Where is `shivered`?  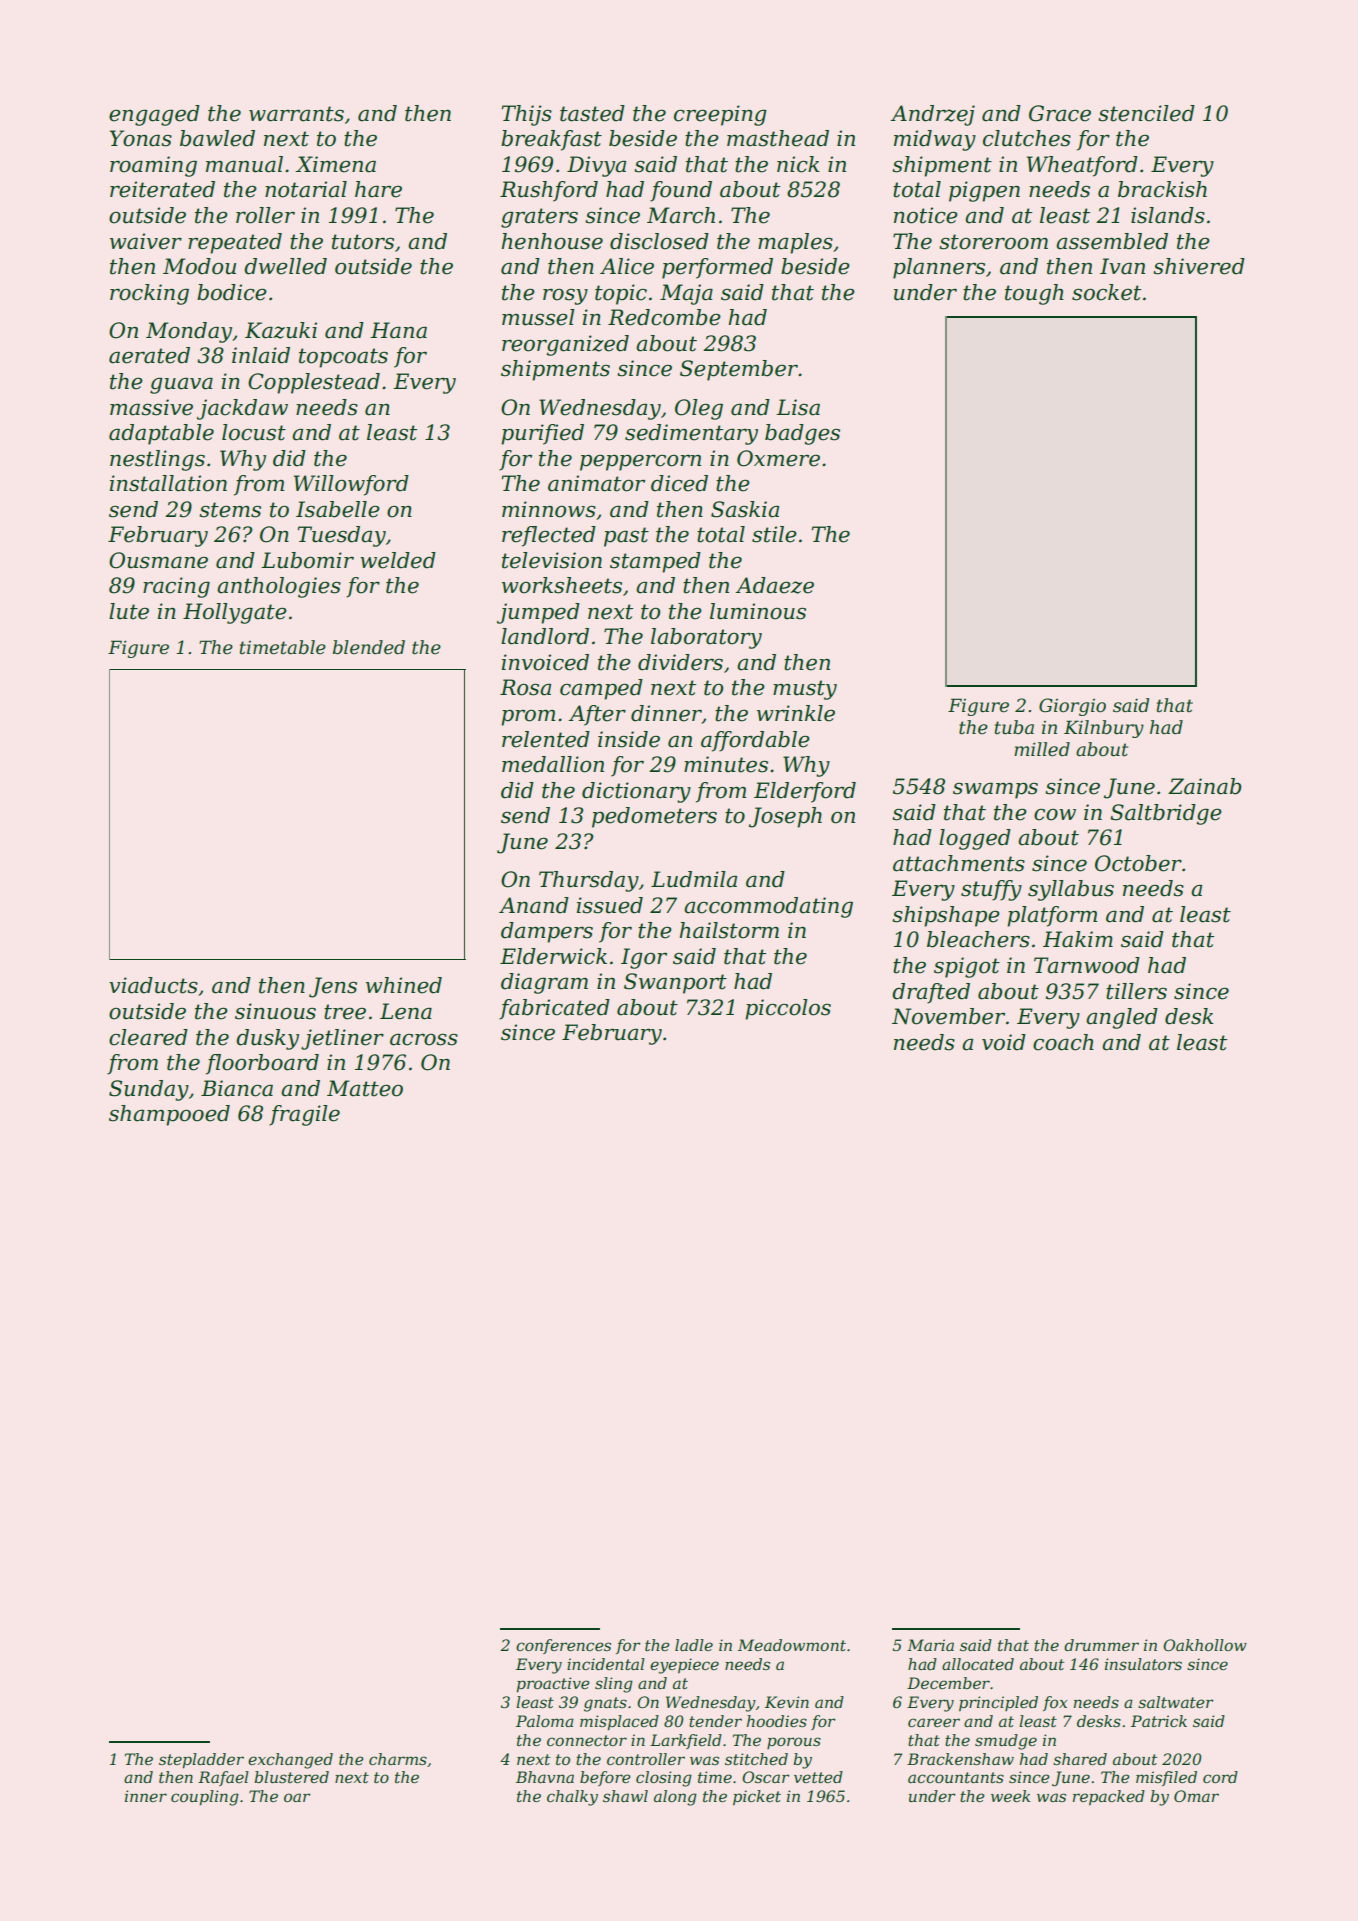 shivered is located at coordinates (1199, 266).
